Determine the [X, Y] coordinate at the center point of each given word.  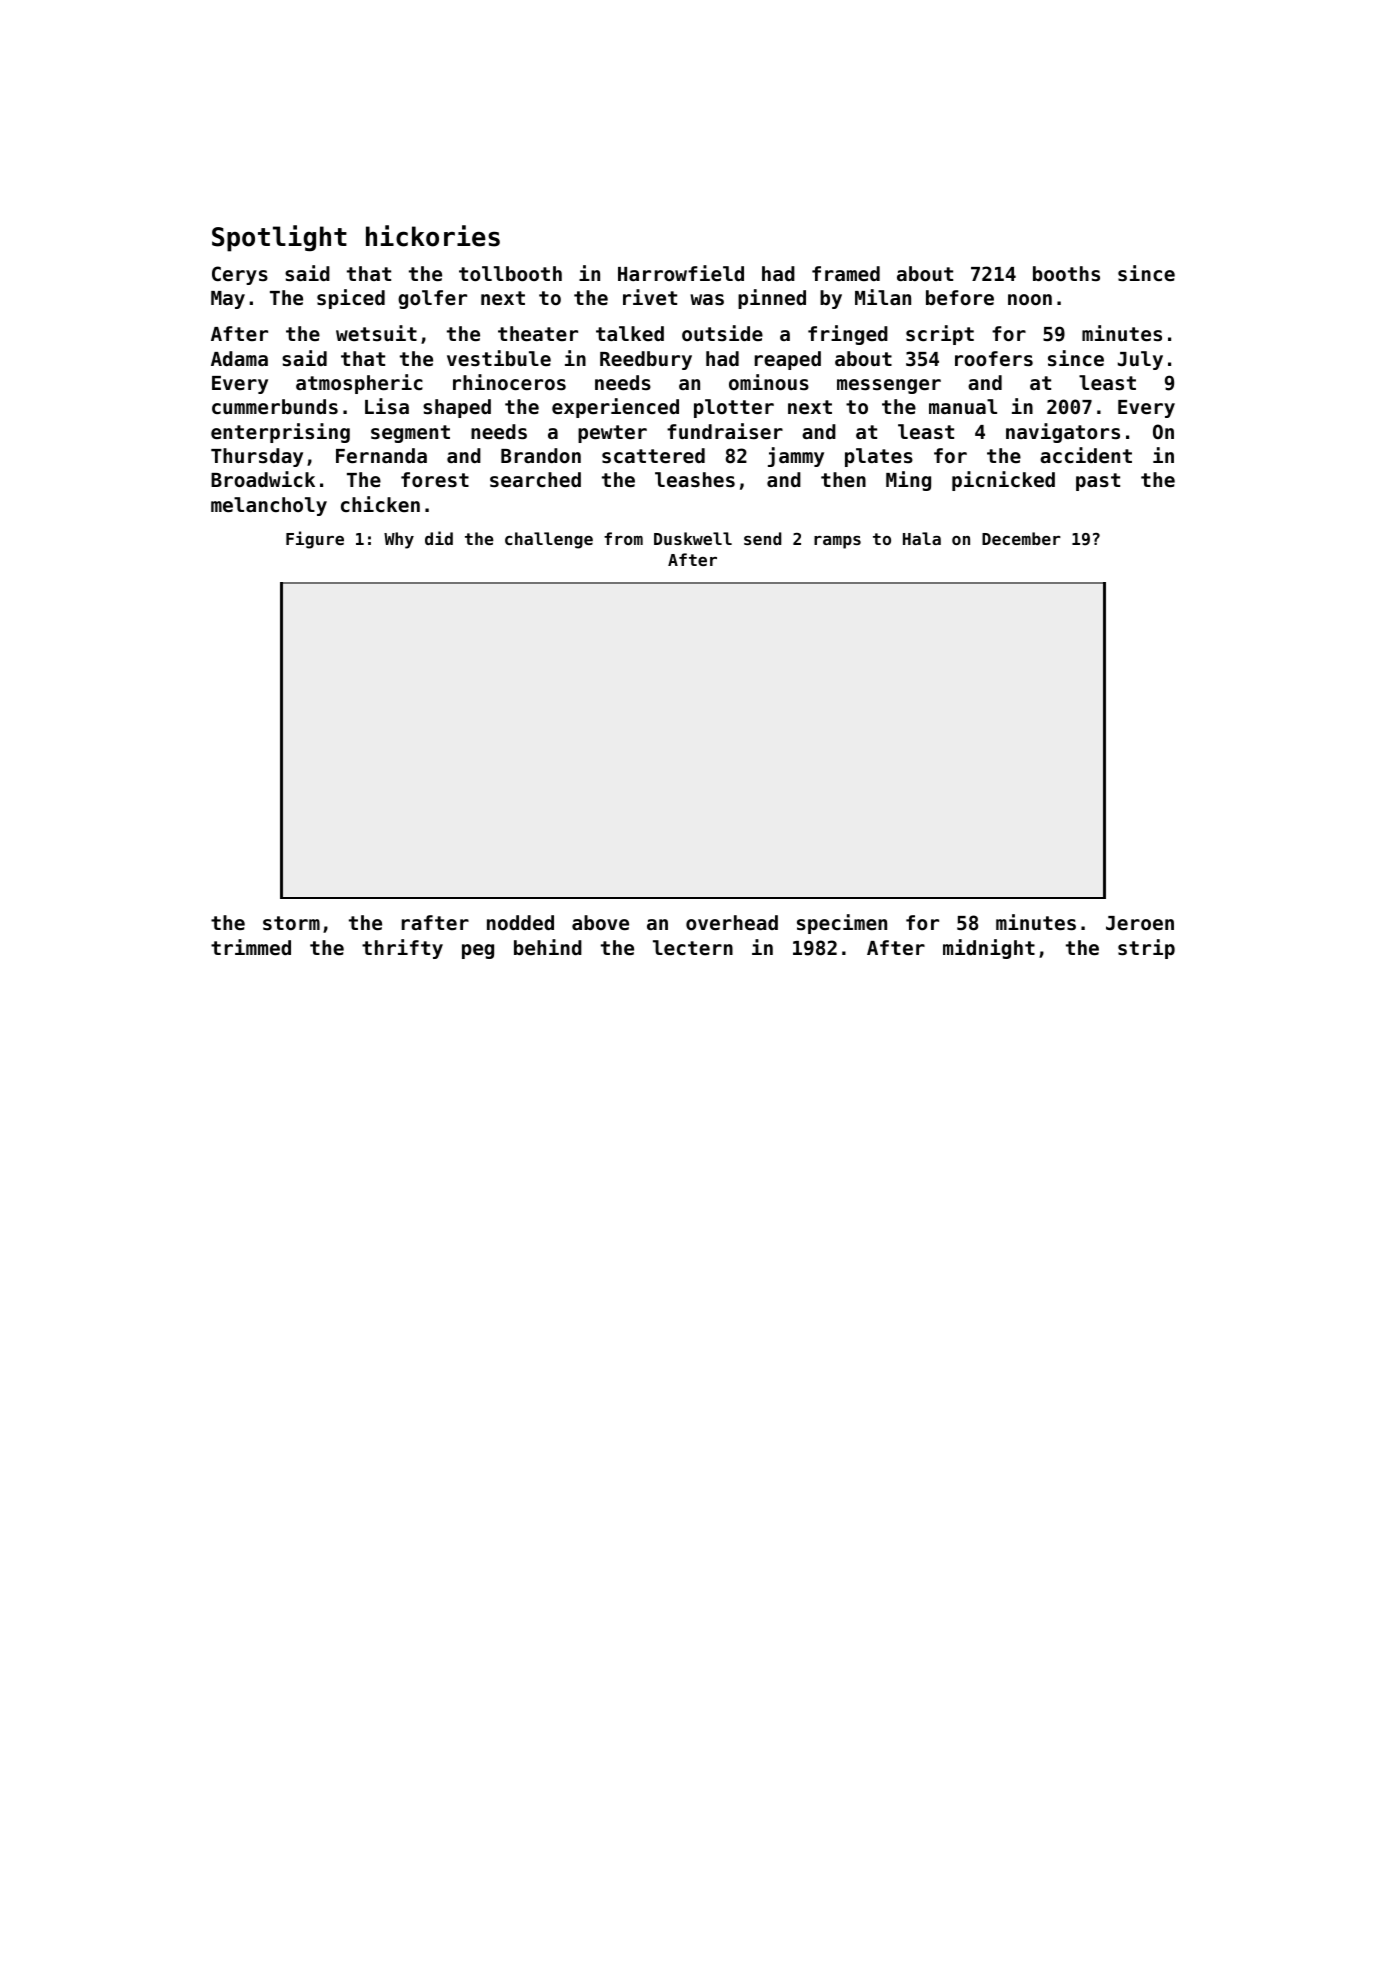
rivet [650, 297]
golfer [432, 299]
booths [1066, 273]
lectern [693, 947]
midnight [989, 949]
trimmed [251, 947]
